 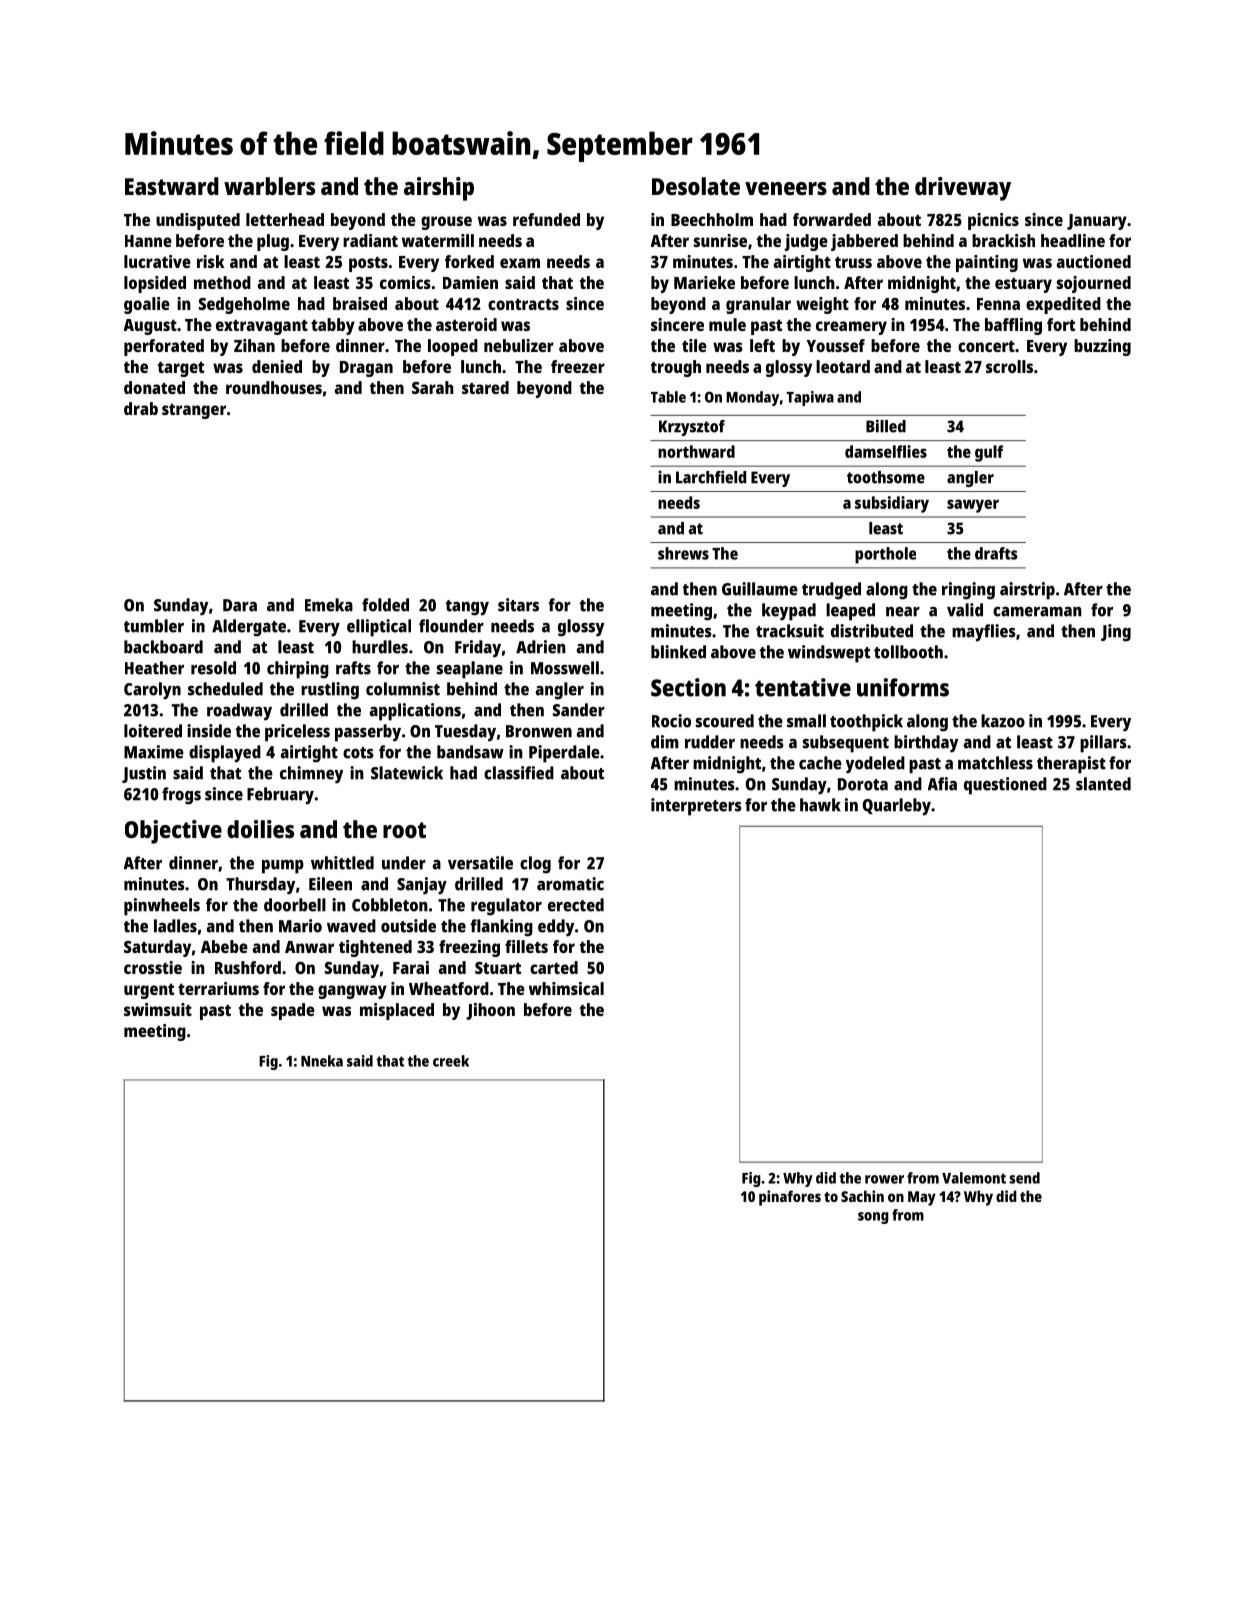 I want to click on Dara, so click(x=240, y=605).
